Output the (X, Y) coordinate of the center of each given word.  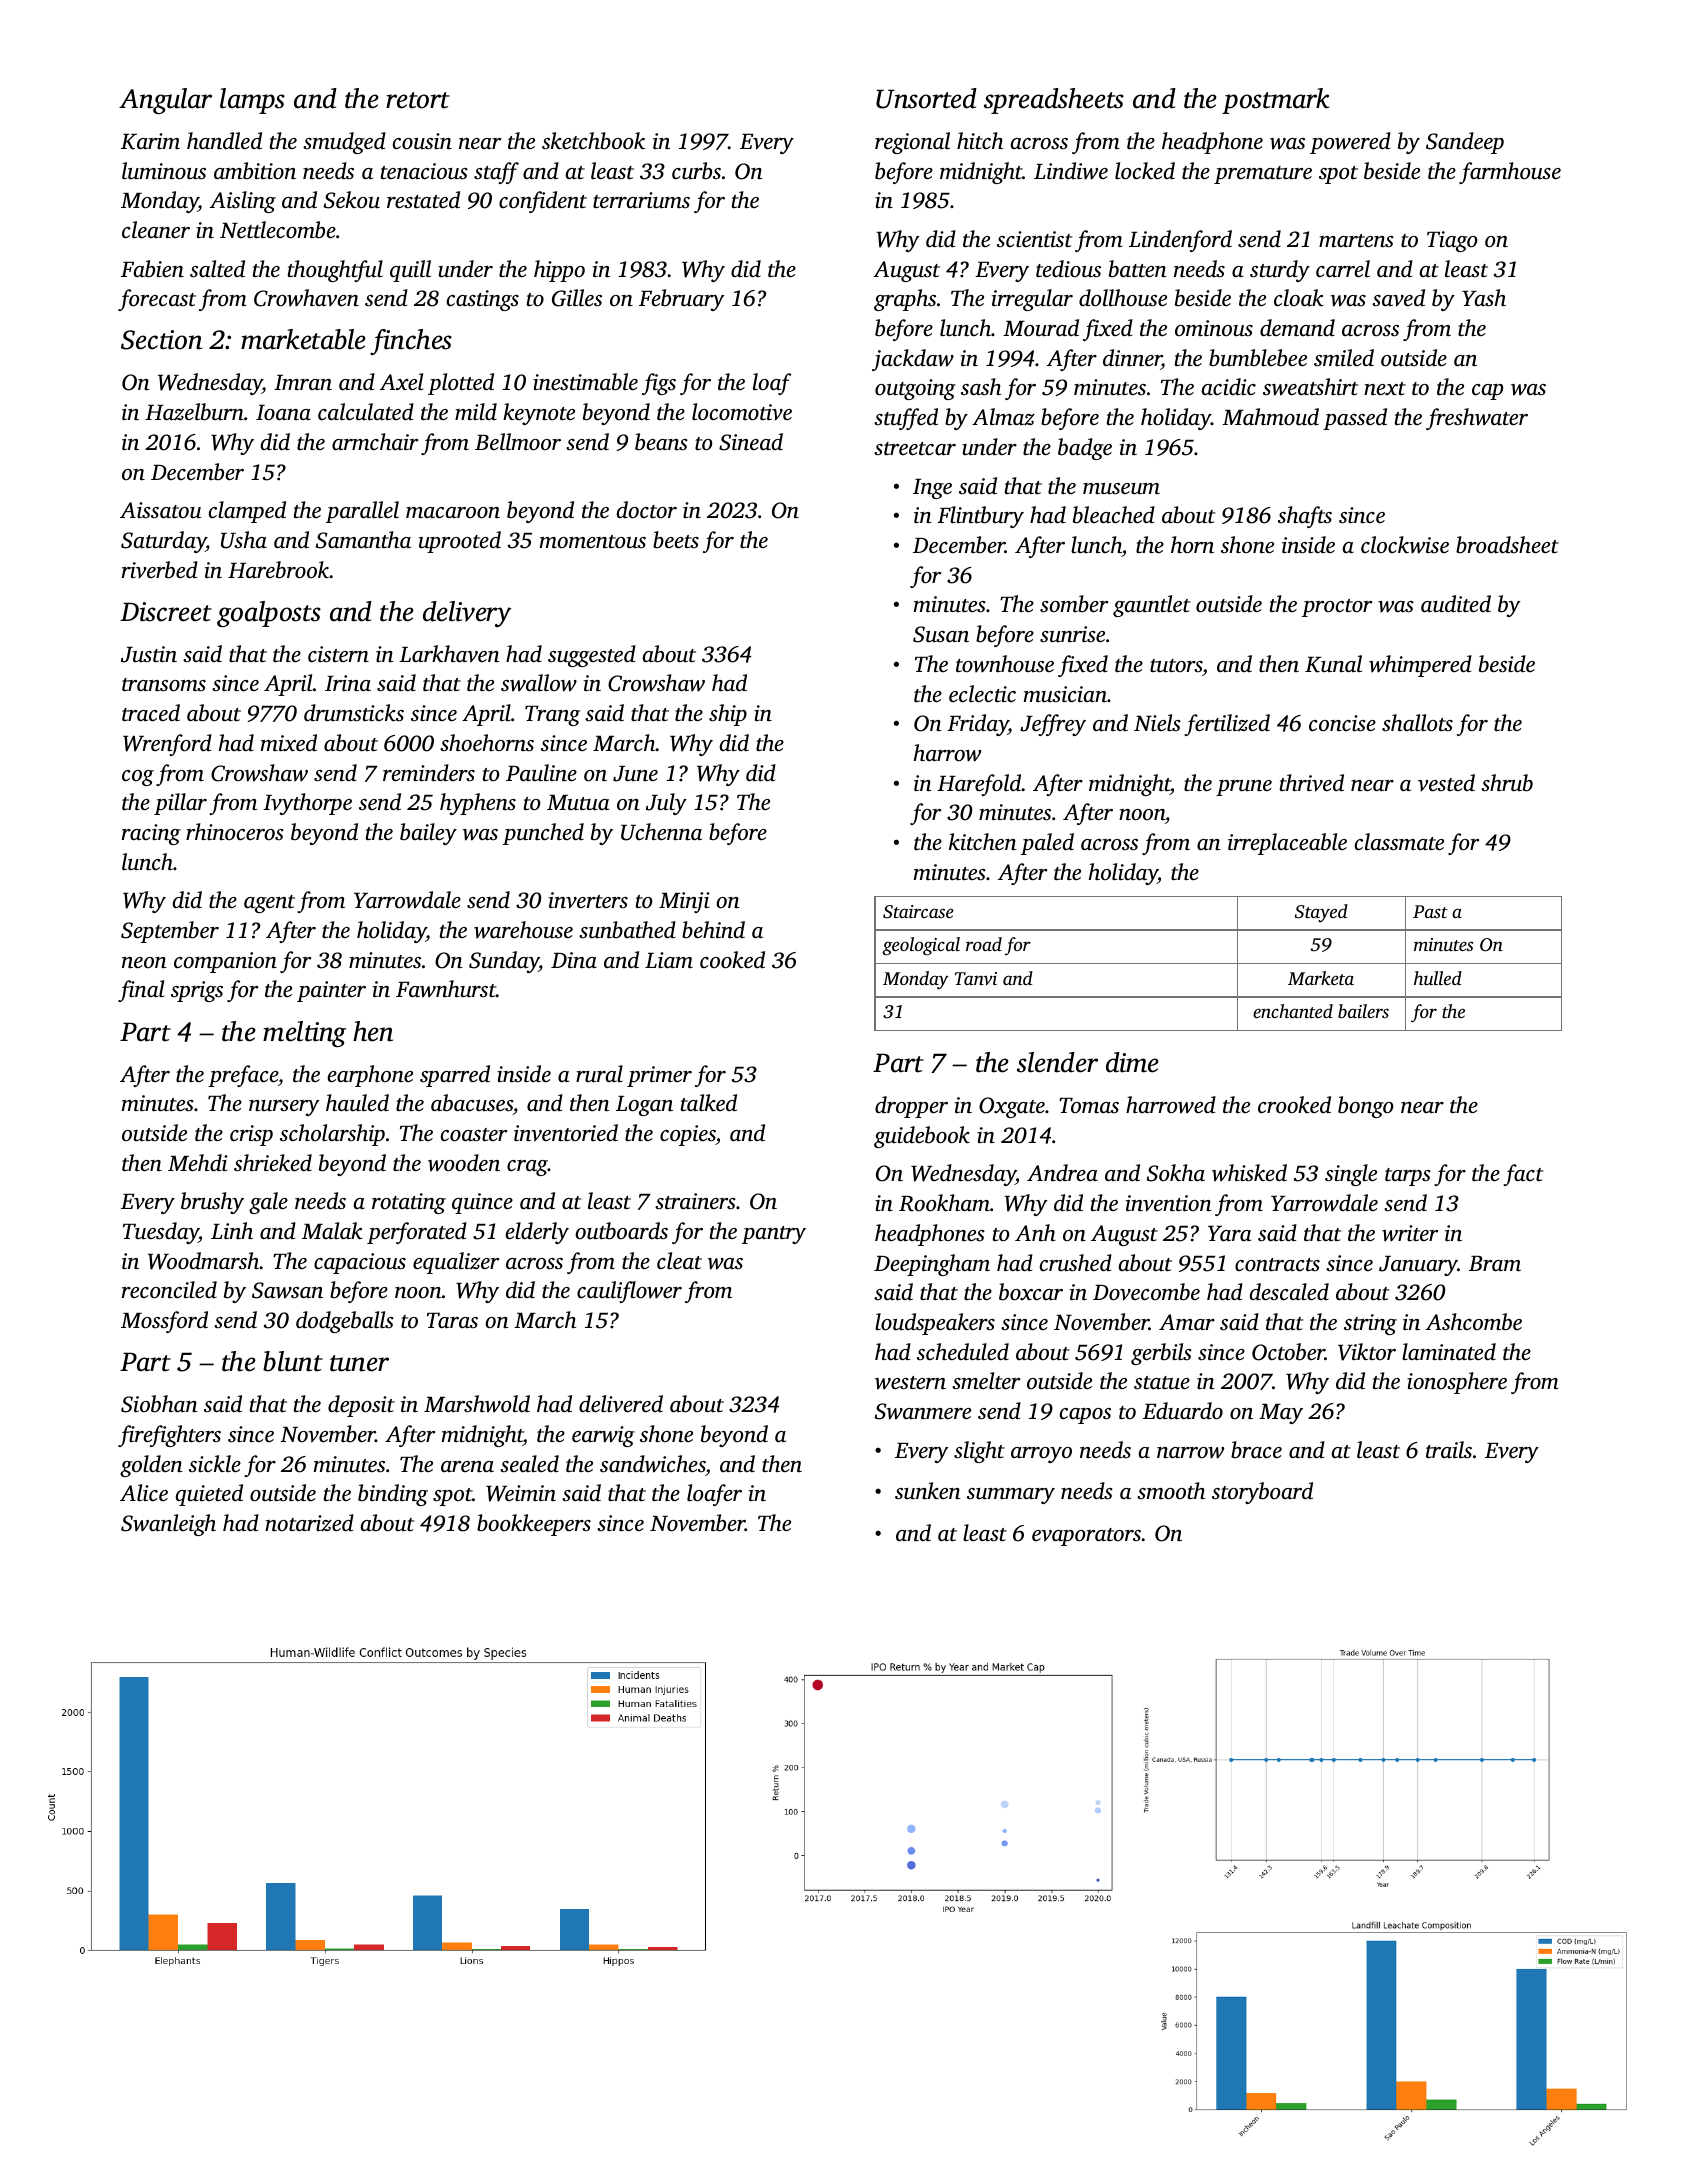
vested (1446, 782)
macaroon (453, 513)
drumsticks (354, 713)
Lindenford (1180, 241)
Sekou (352, 200)
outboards (621, 1231)
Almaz (1003, 417)
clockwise (1405, 545)
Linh (232, 1230)
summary (1011, 1496)
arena (467, 1466)
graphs (905, 300)
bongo (1365, 1107)
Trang (552, 716)
